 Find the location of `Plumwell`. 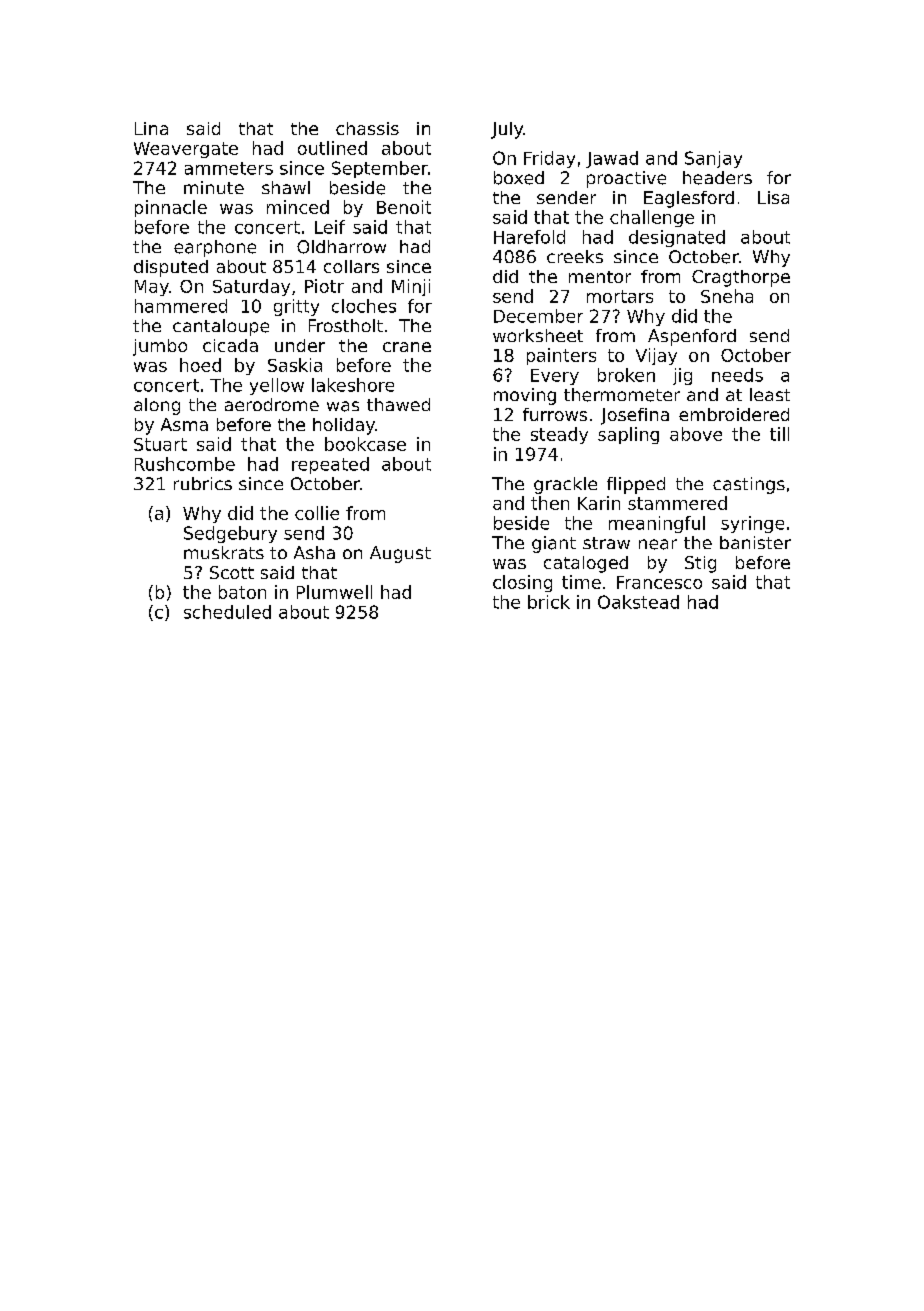

Plumwell is located at coordinates (334, 592).
